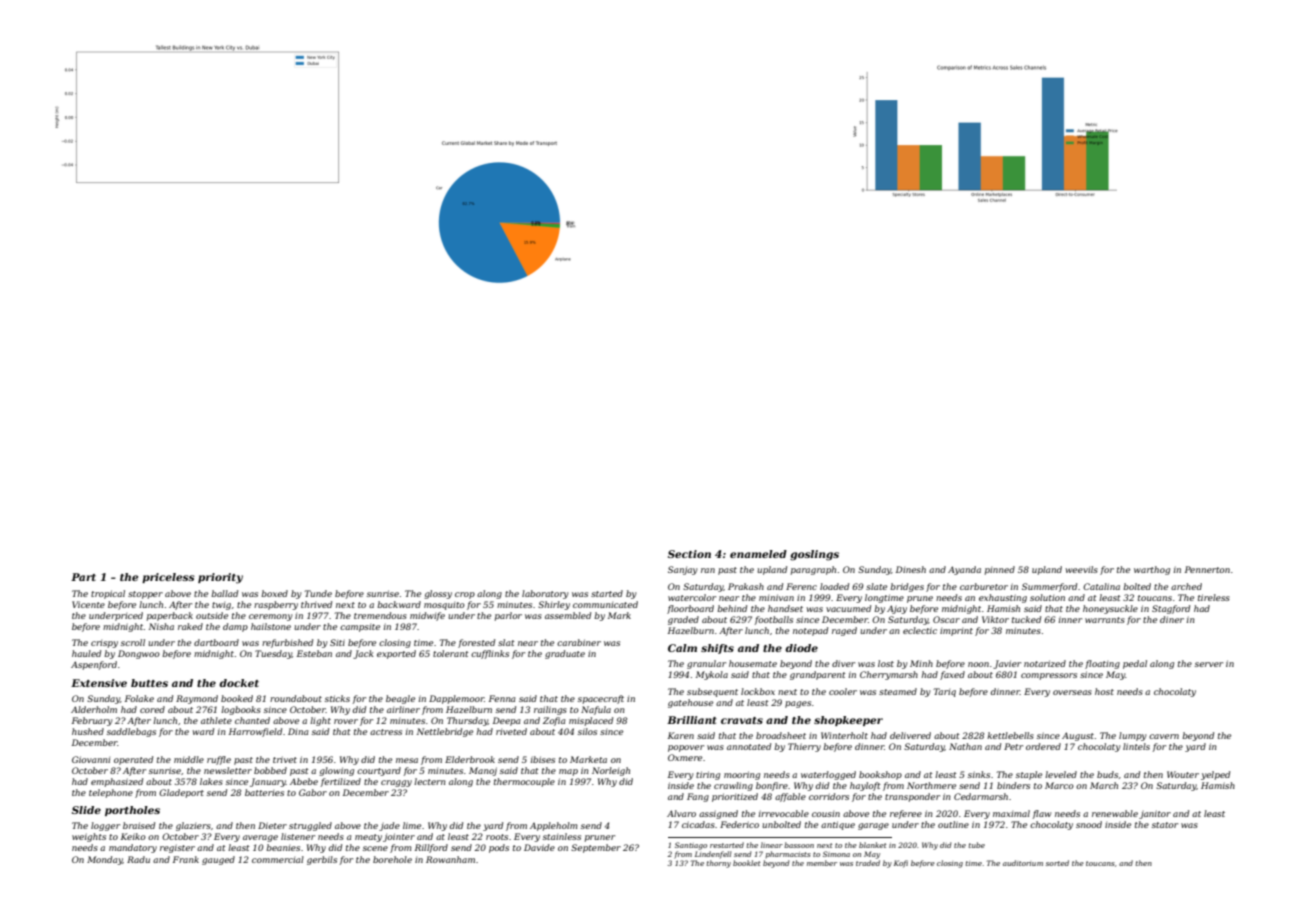 This document has height=924, width=1308. What do you see at coordinates (524, 782) in the document?
I see `thermocouple` at bounding box center [524, 782].
